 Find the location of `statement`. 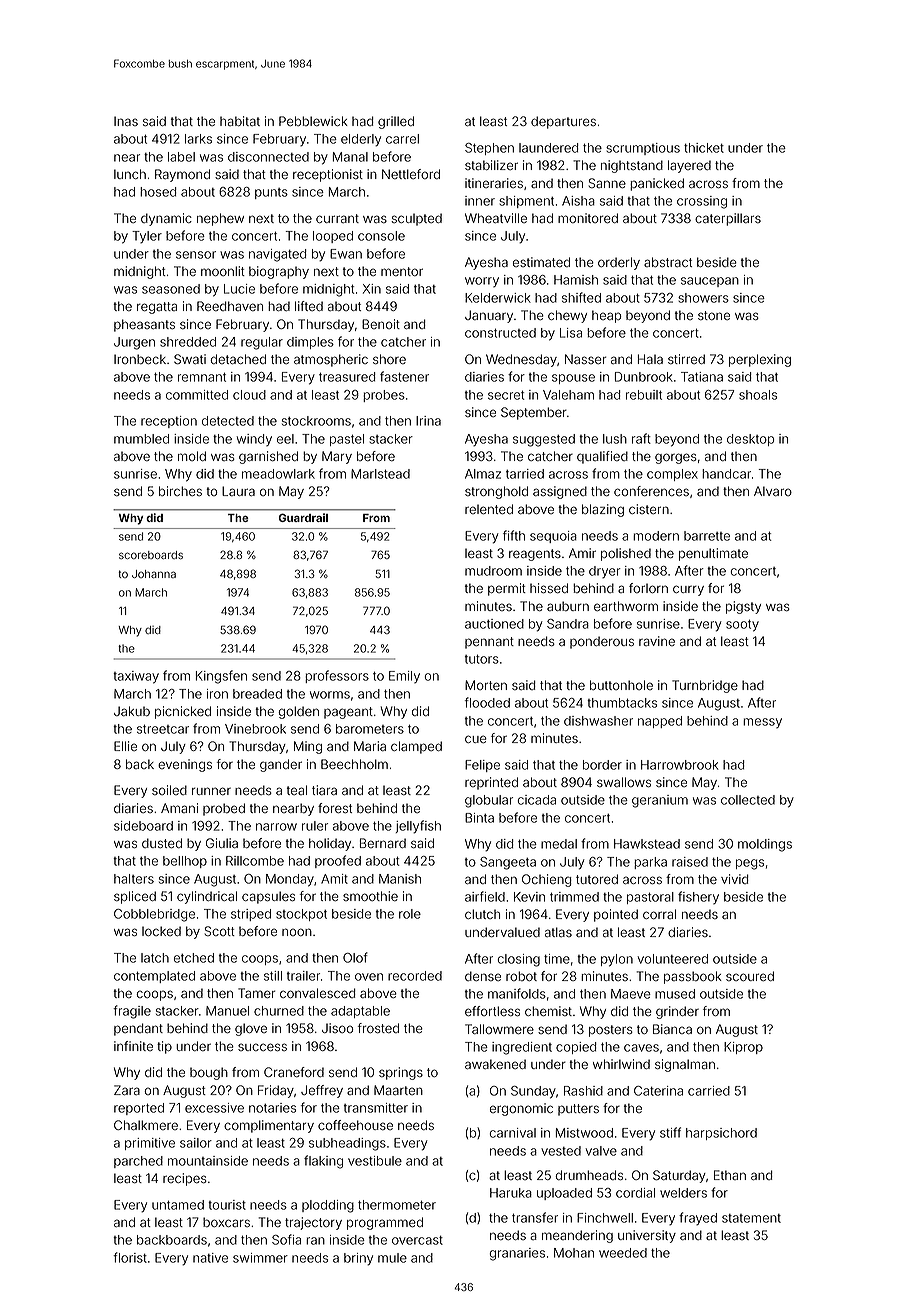

statement is located at coordinates (751, 1218).
